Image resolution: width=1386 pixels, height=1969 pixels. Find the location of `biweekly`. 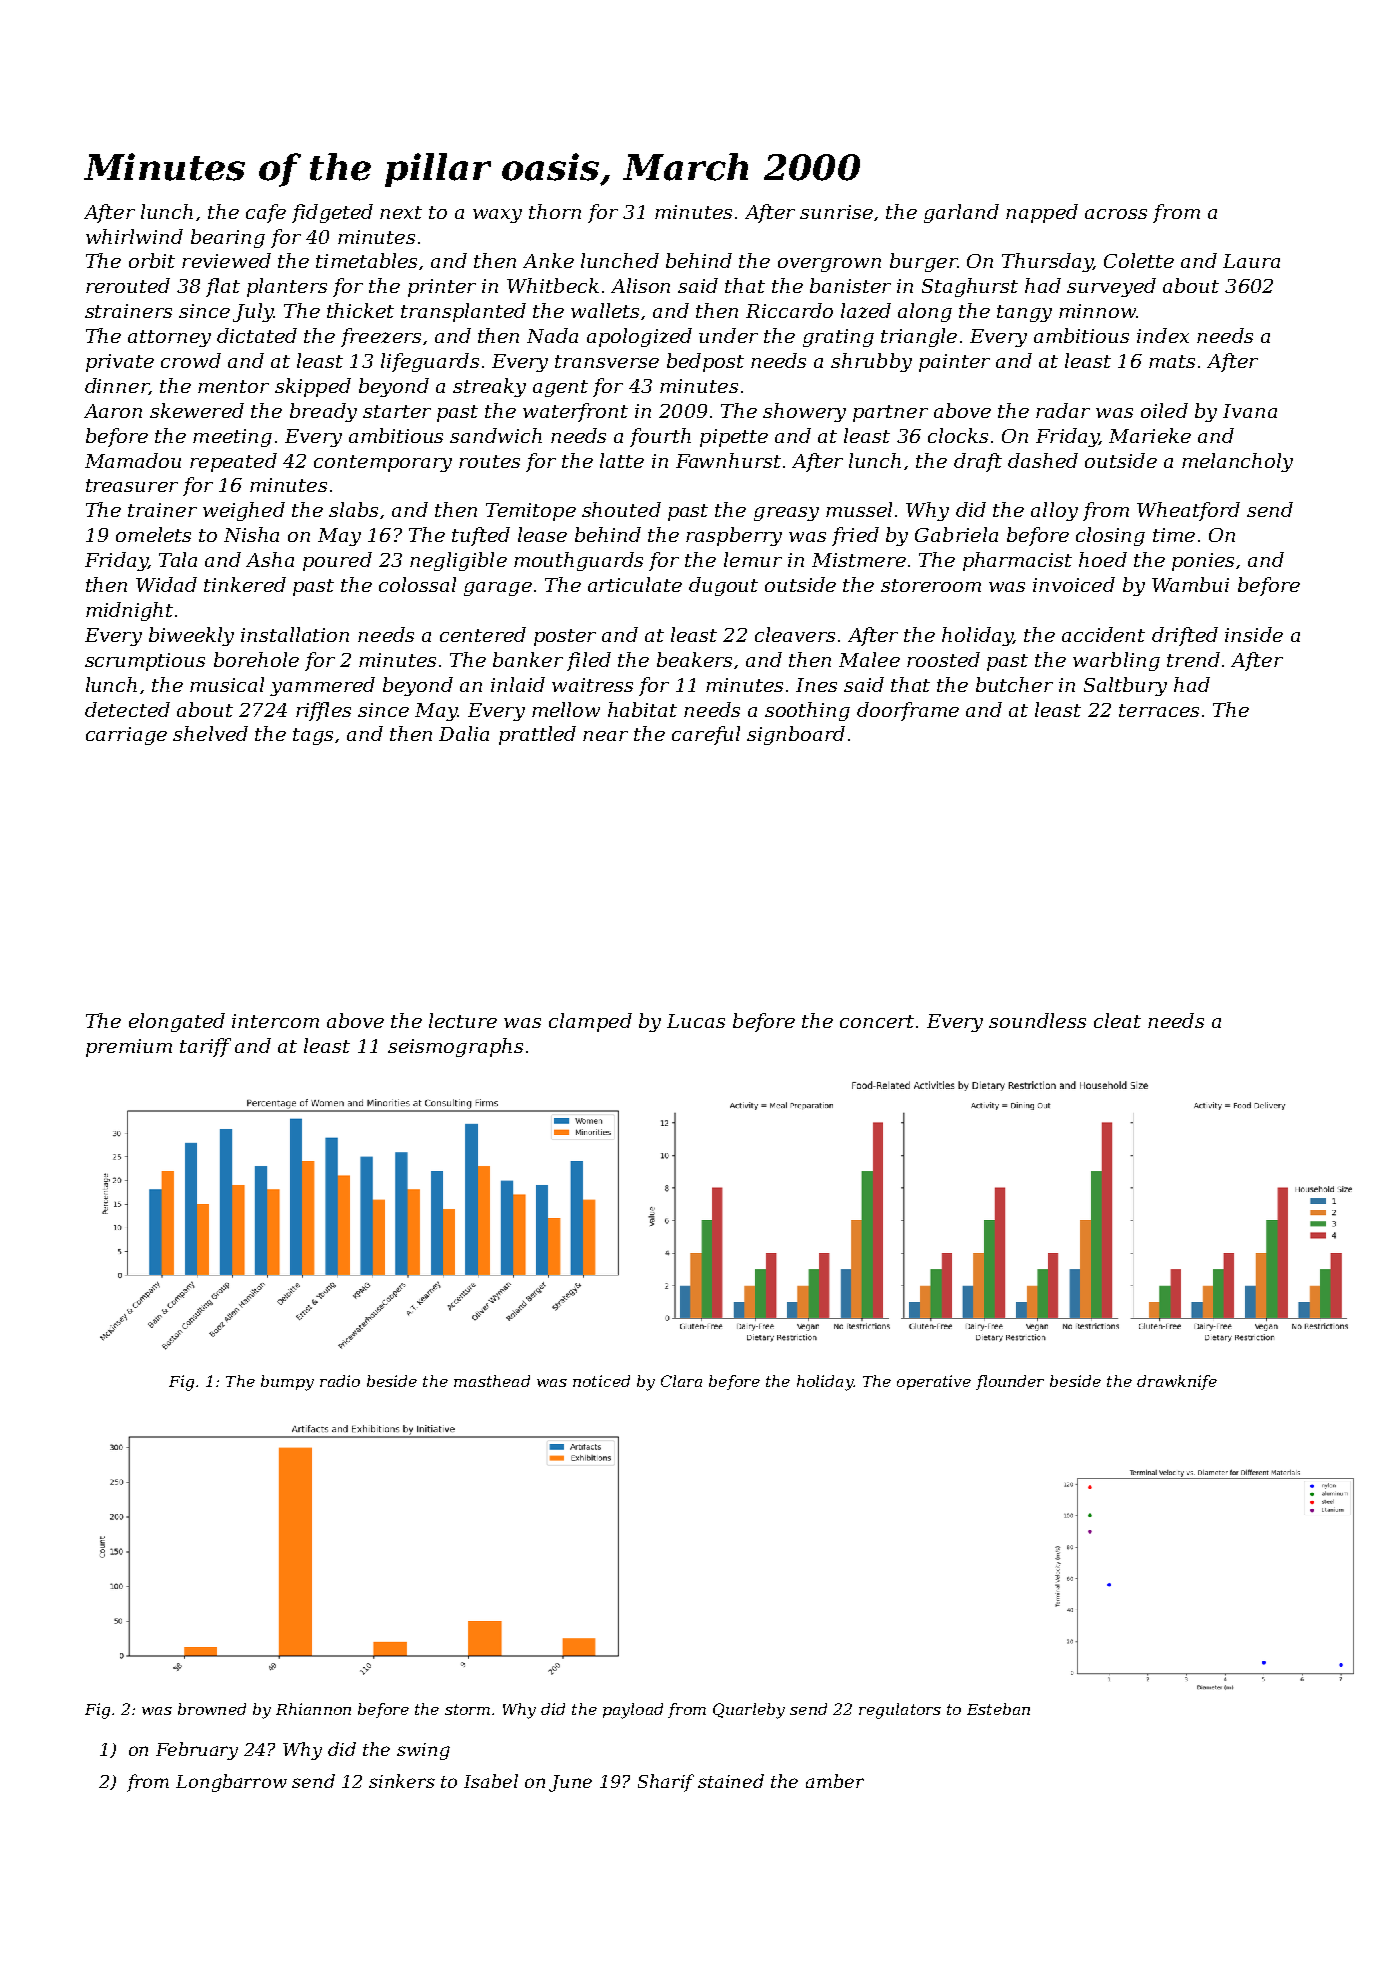

biweekly is located at coordinates (191, 636).
